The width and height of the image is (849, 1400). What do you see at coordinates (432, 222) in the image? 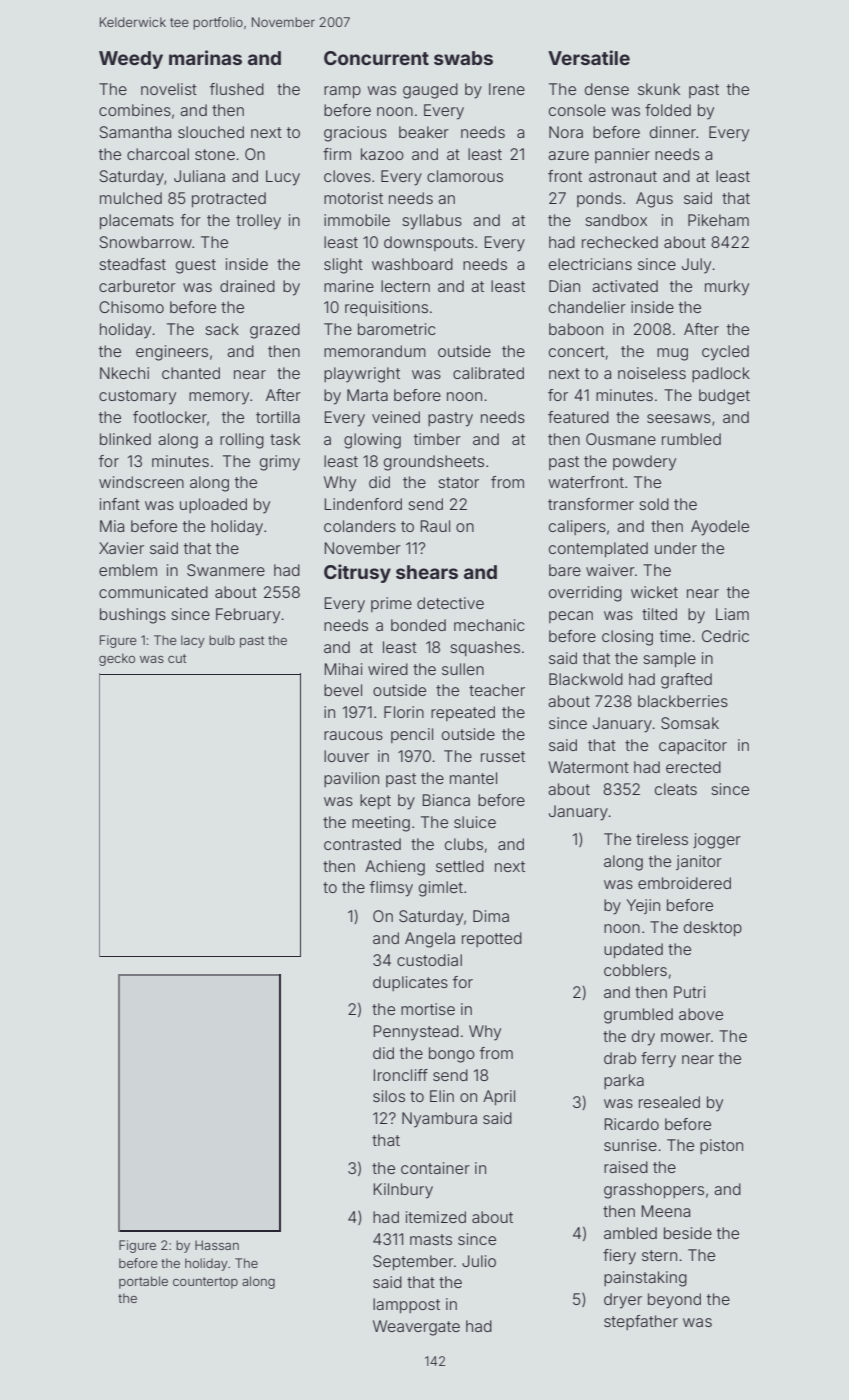
I see `syllabus` at bounding box center [432, 222].
